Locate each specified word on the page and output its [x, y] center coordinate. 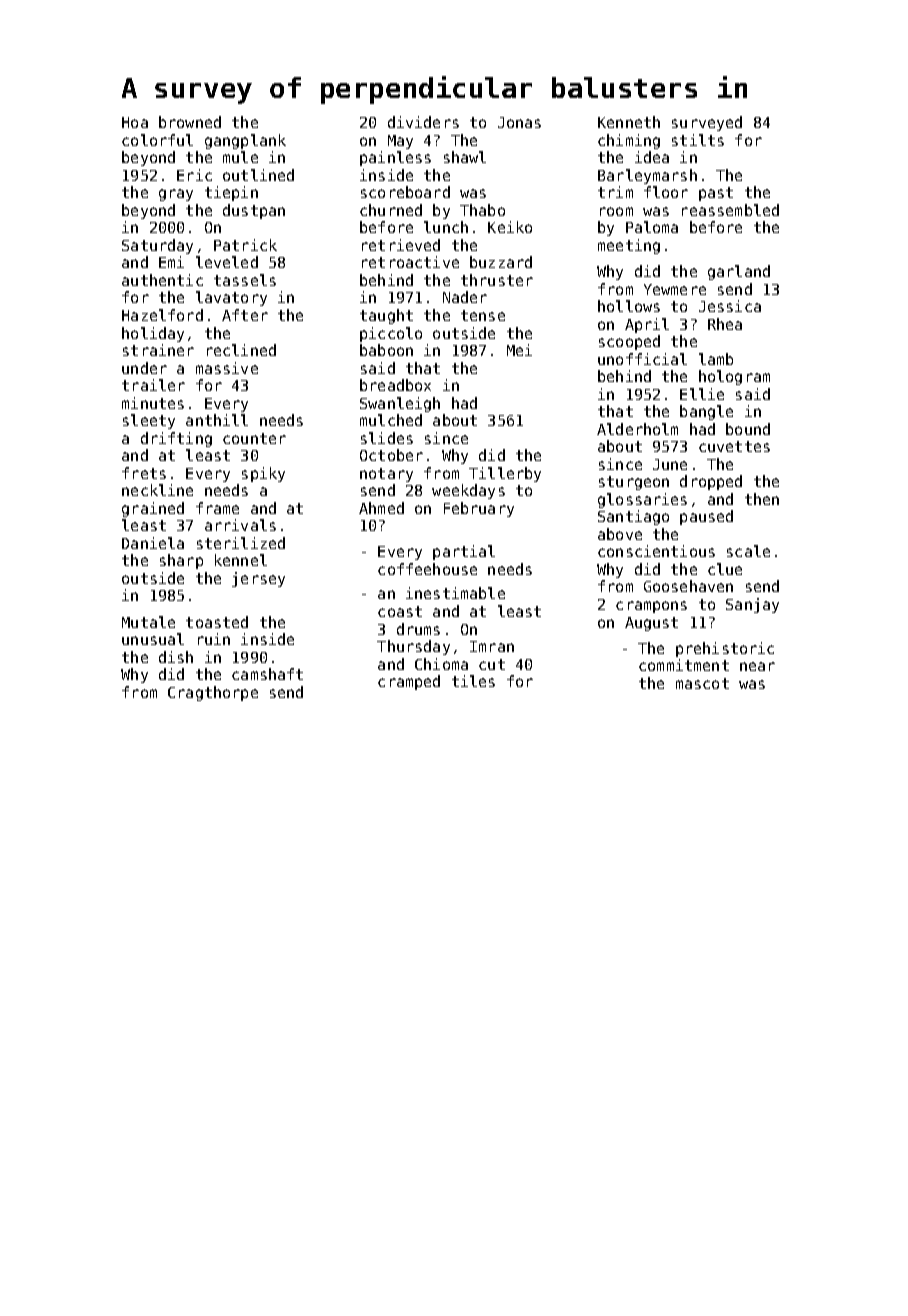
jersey [258, 579]
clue [725, 569]
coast [400, 611]
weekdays [468, 491]
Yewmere [675, 289]
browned [190, 122]
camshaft [267, 674]
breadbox [395, 385]
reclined [241, 350]
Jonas [519, 122]
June [670, 464]
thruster [497, 280]
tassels [245, 280]
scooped [629, 342]
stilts [698, 140]
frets [144, 473]
